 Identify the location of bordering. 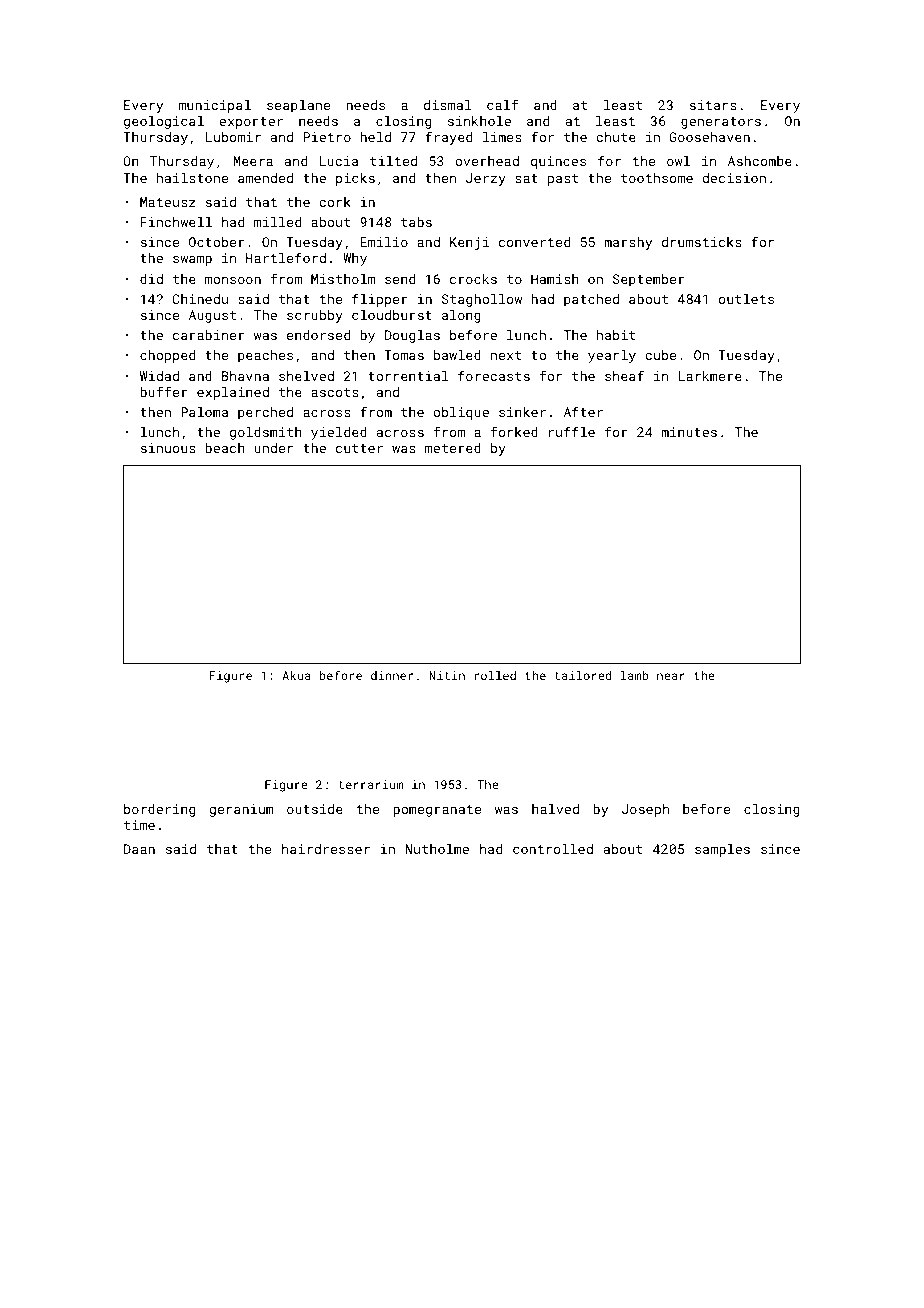
(159, 810).
